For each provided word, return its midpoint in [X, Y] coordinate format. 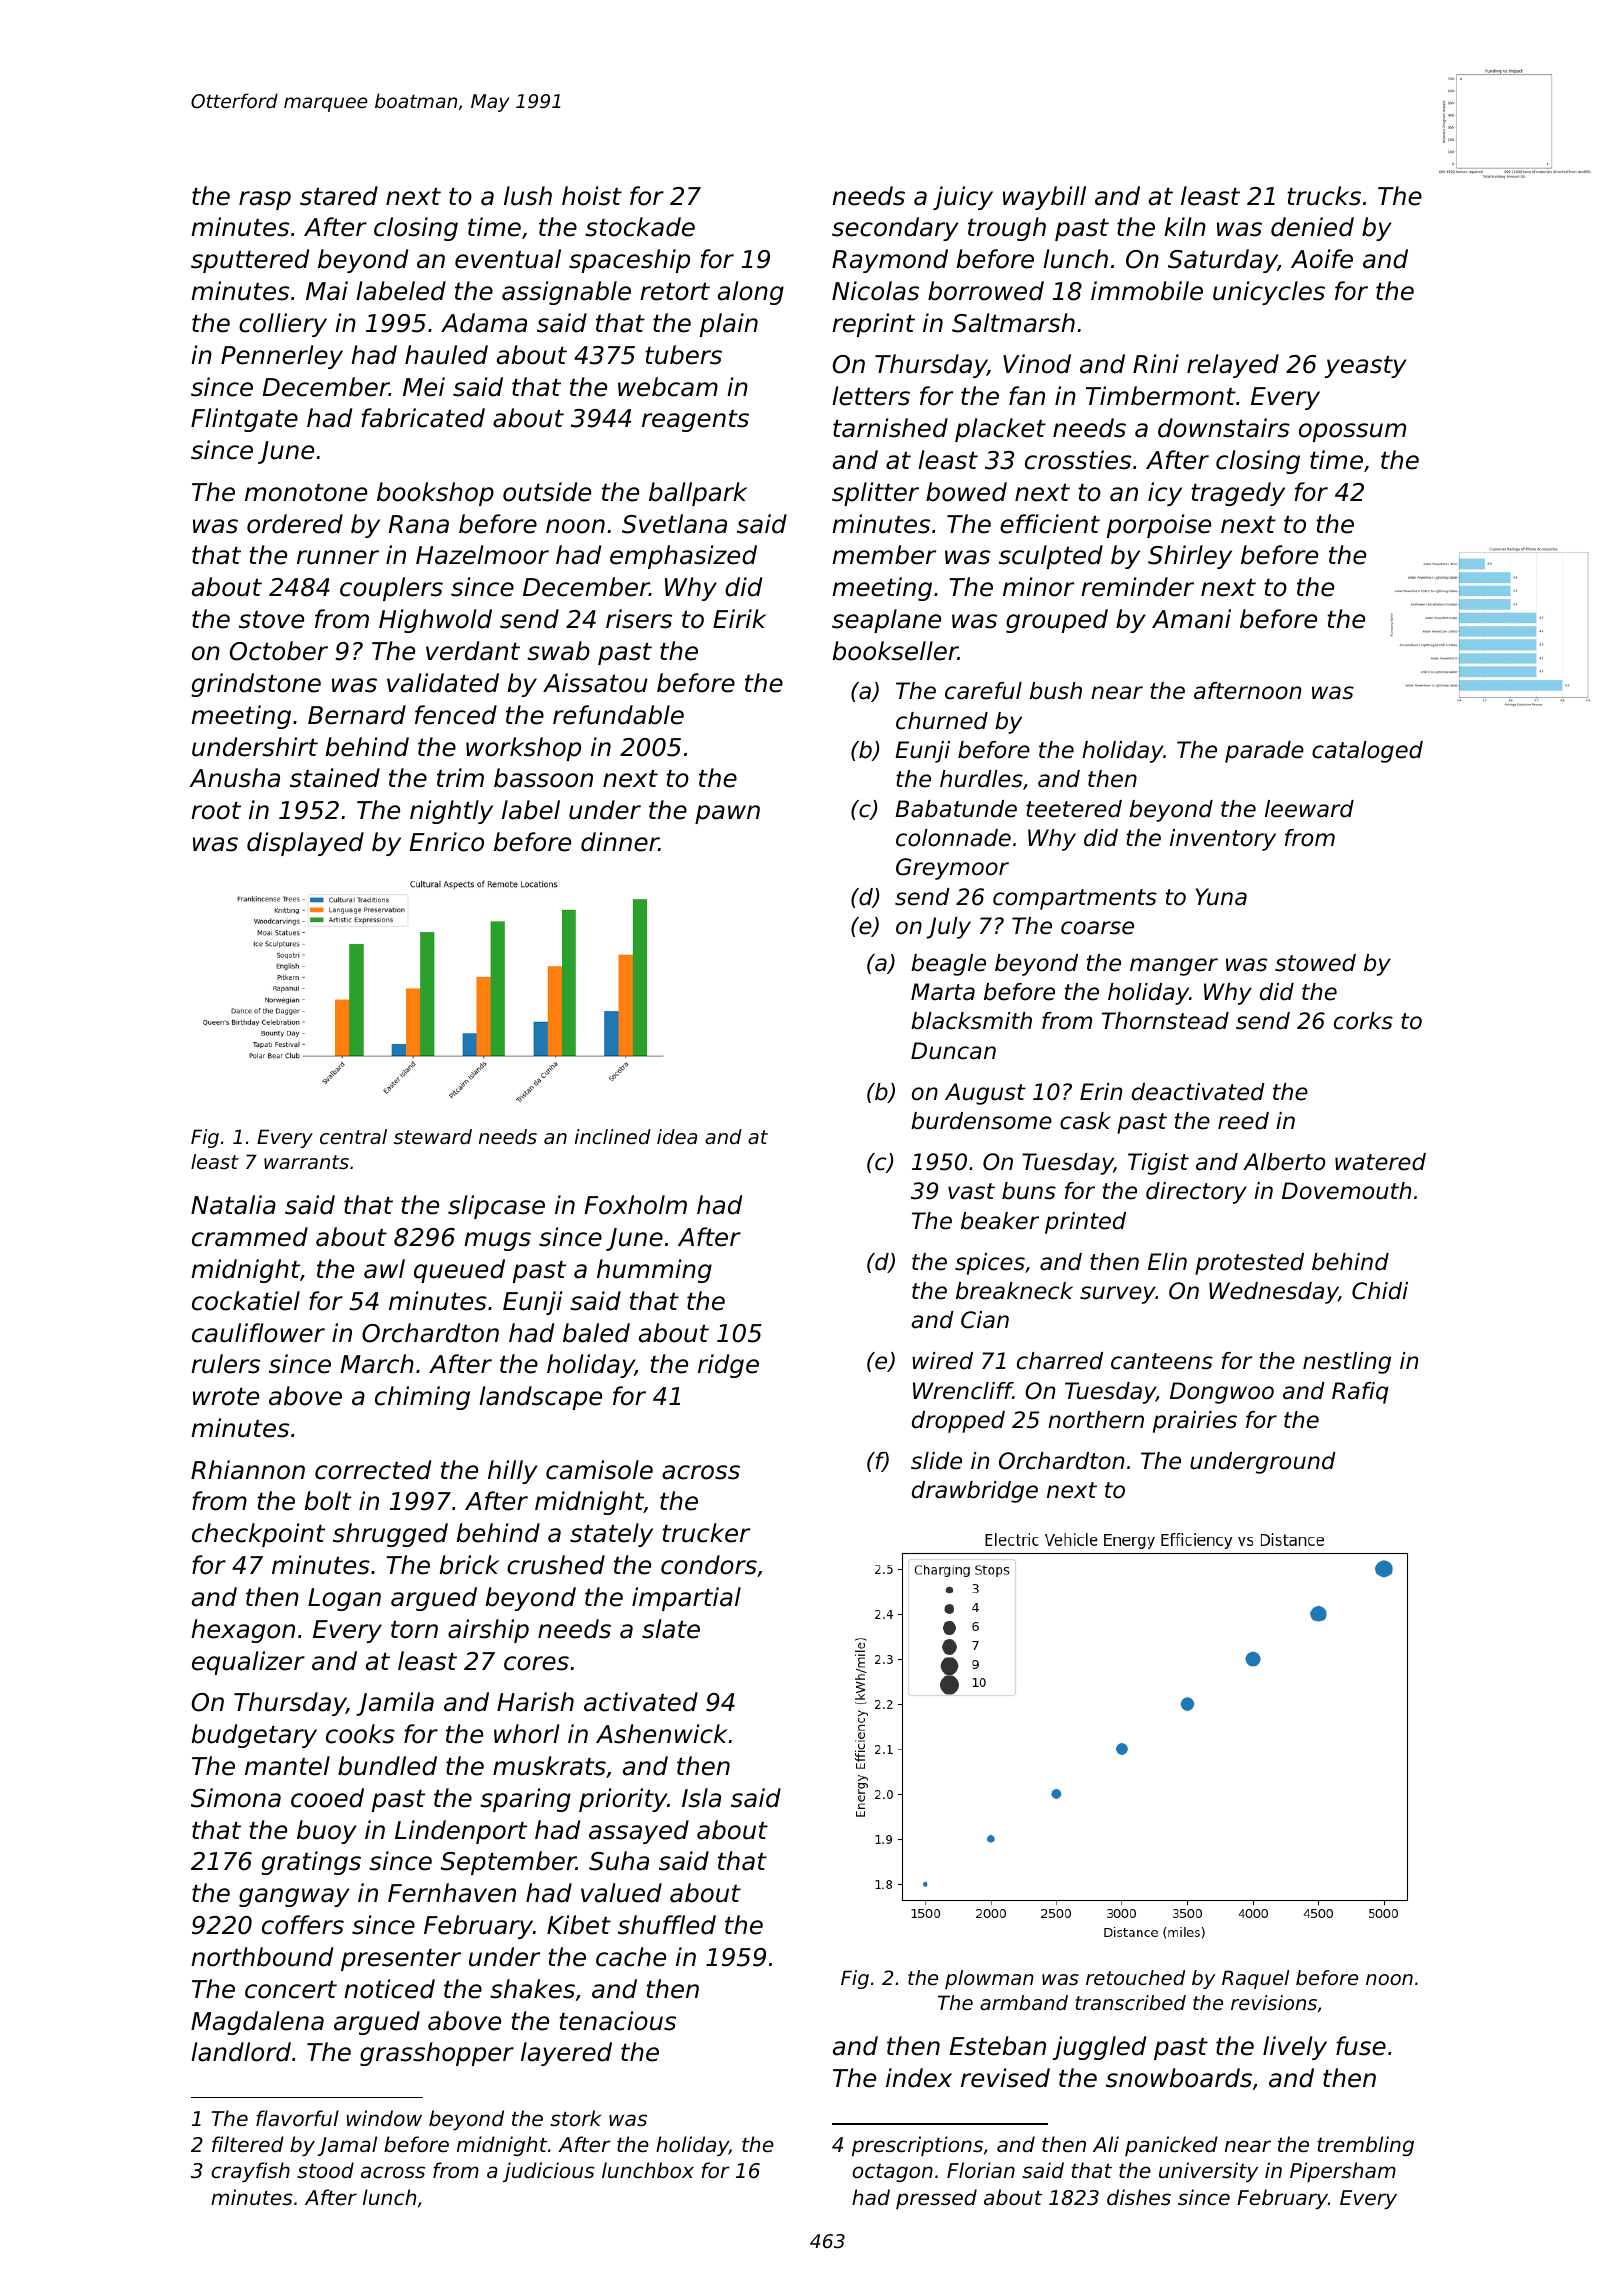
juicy [963, 198]
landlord [241, 2052]
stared [339, 196]
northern [1096, 1420]
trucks [1324, 196]
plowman [989, 1979]
